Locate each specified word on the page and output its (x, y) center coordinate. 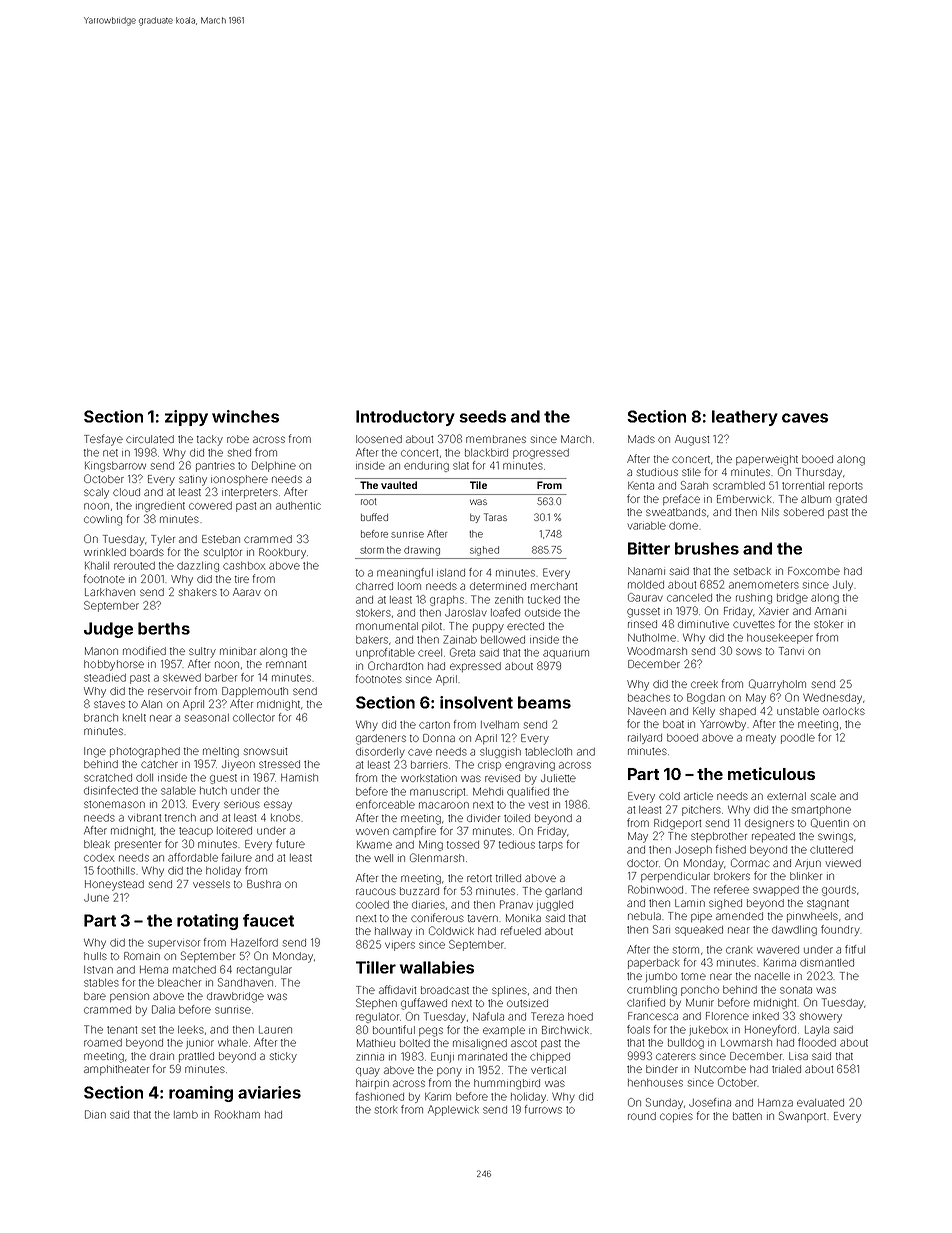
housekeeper (780, 639)
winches (245, 416)
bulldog (686, 1044)
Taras (495, 517)
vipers (400, 946)
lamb (186, 1115)
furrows (543, 1109)
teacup (196, 832)
